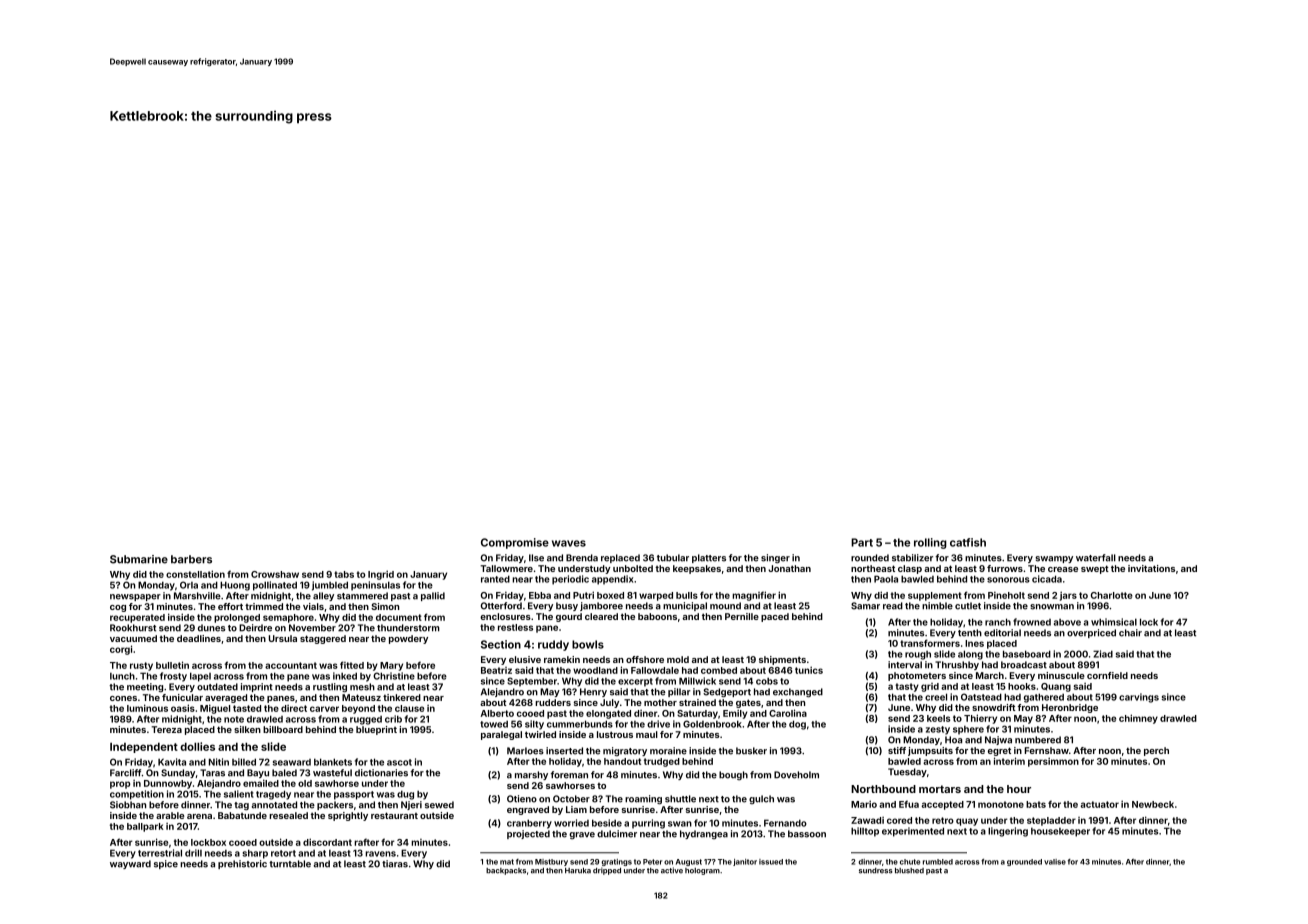  I want to click on hour, so click(1019, 789).
